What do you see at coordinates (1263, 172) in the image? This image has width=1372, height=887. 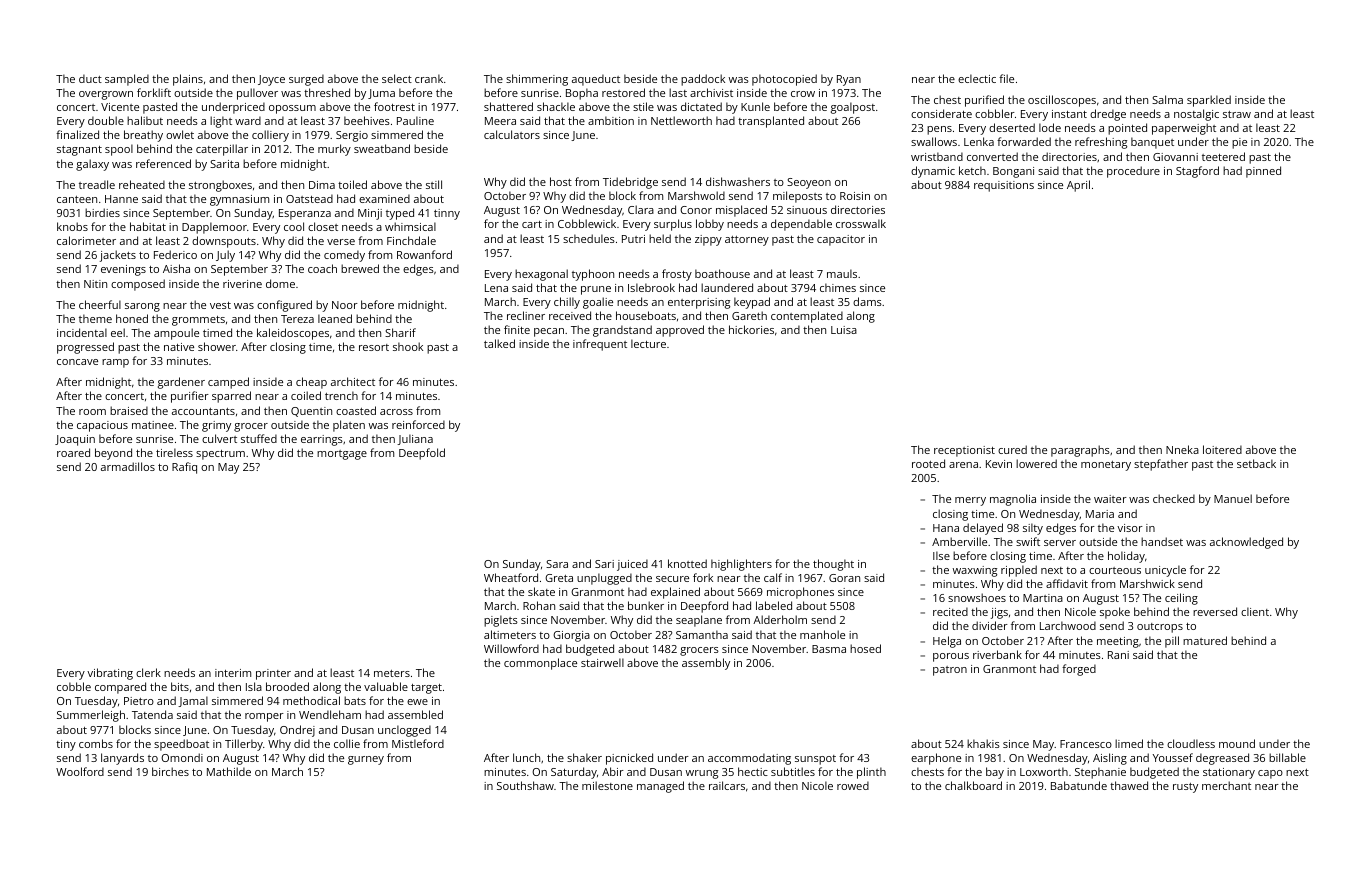 I see `pinned` at bounding box center [1263, 172].
